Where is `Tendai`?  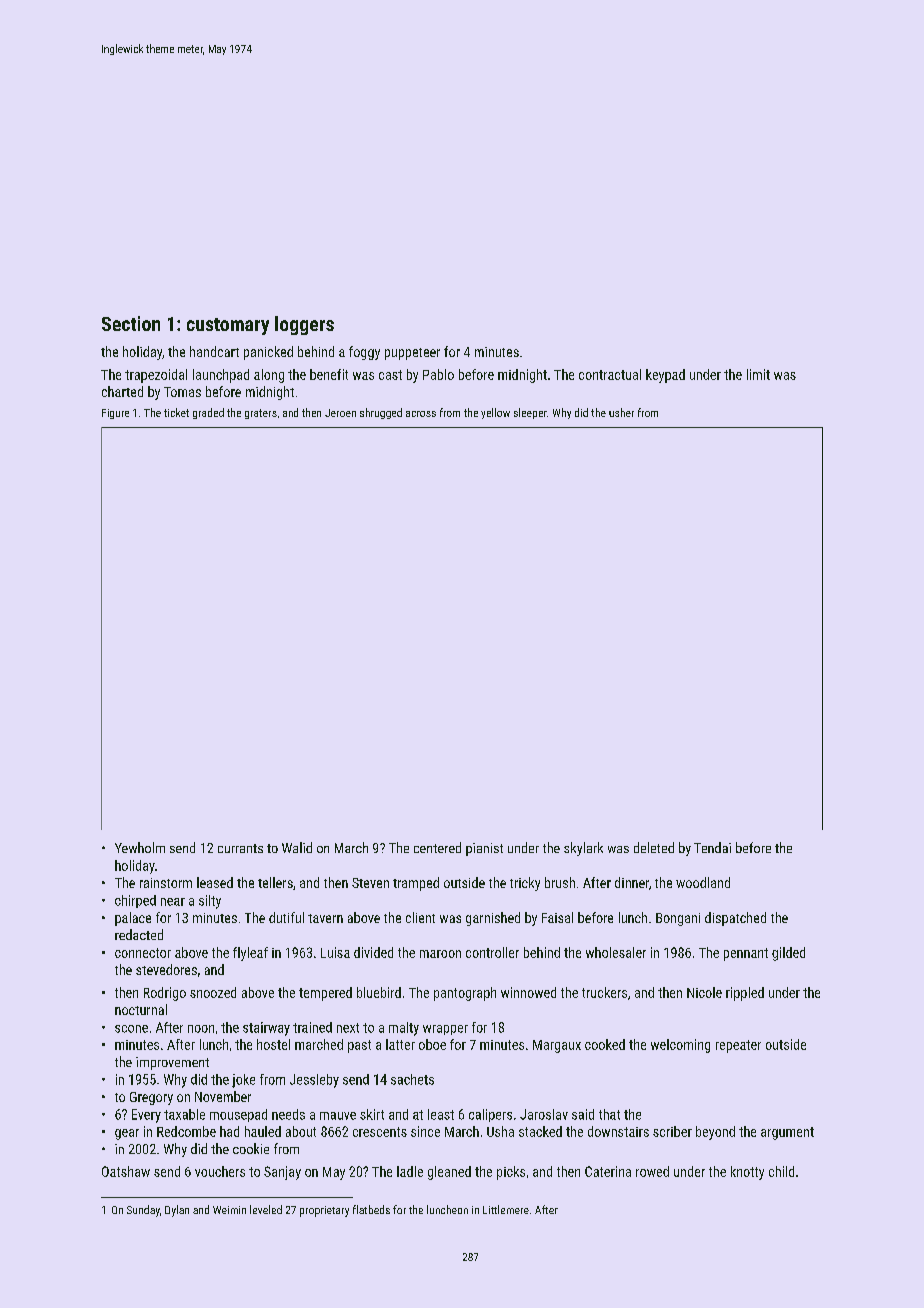 Tendai is located at coordinates (712, 847).
